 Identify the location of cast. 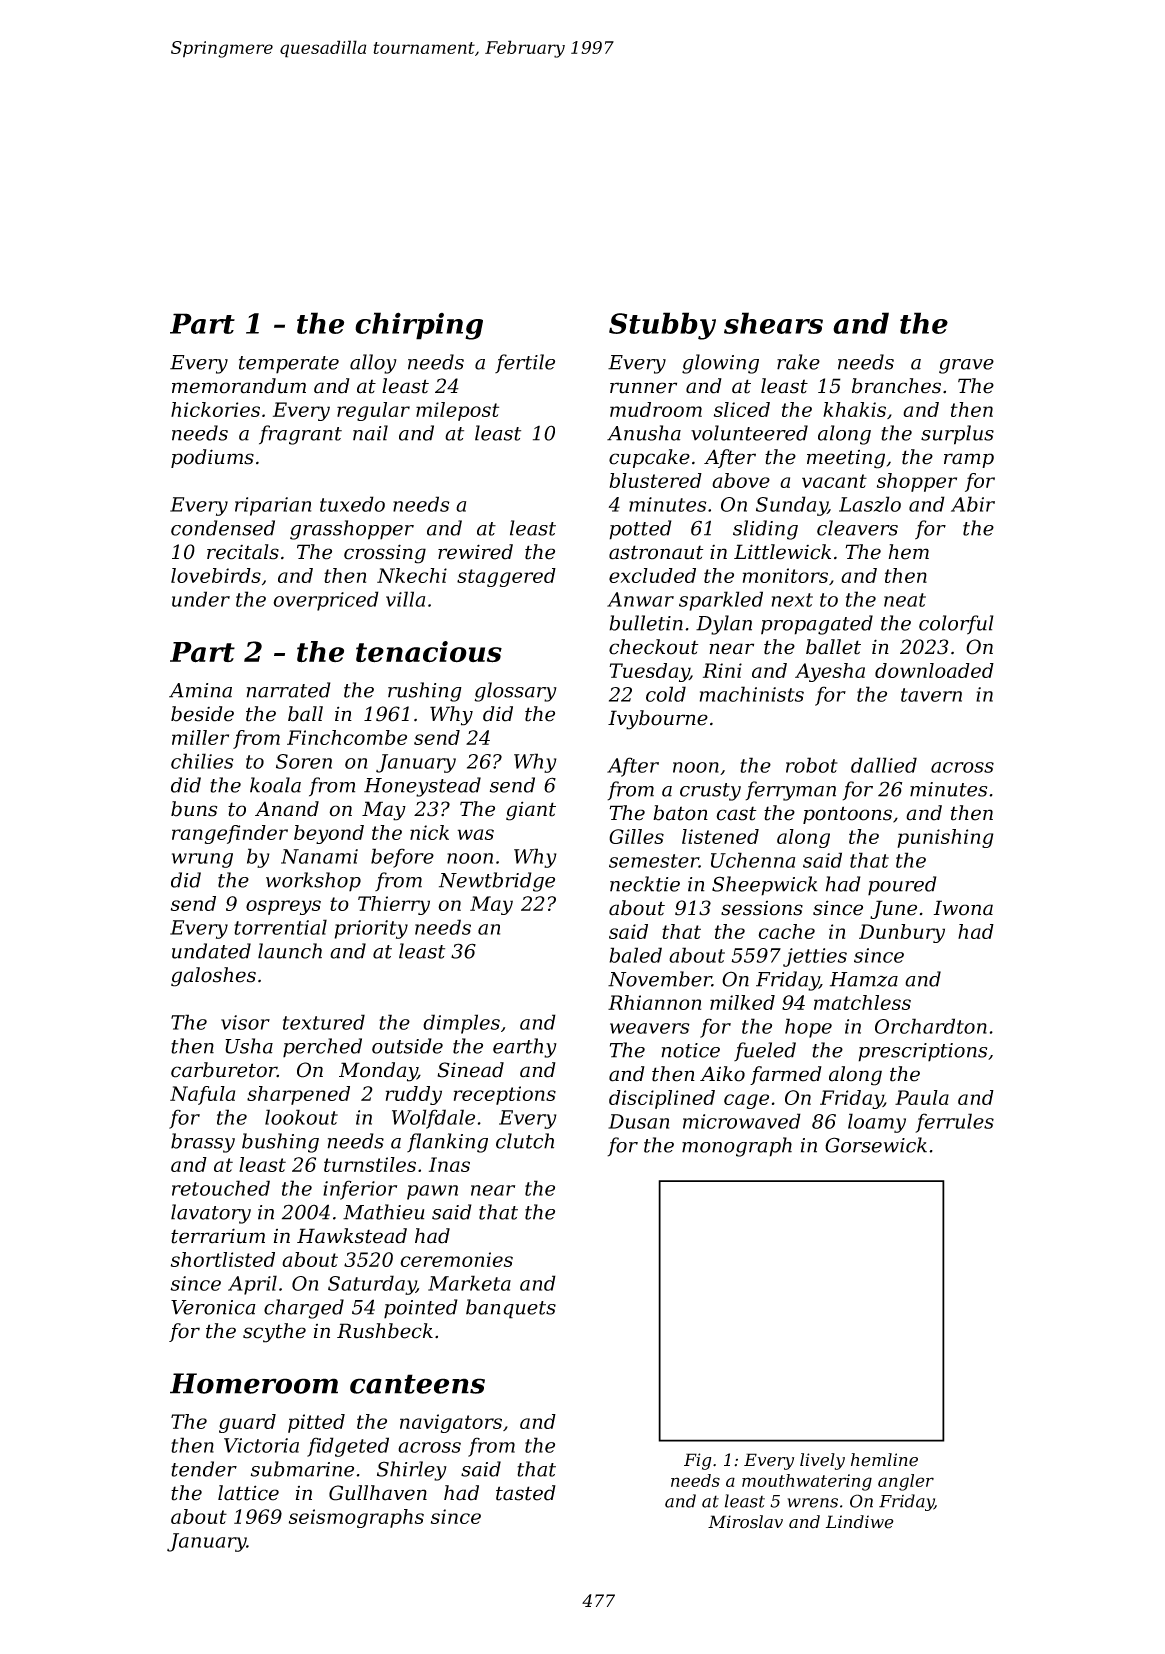
(736, 813).
